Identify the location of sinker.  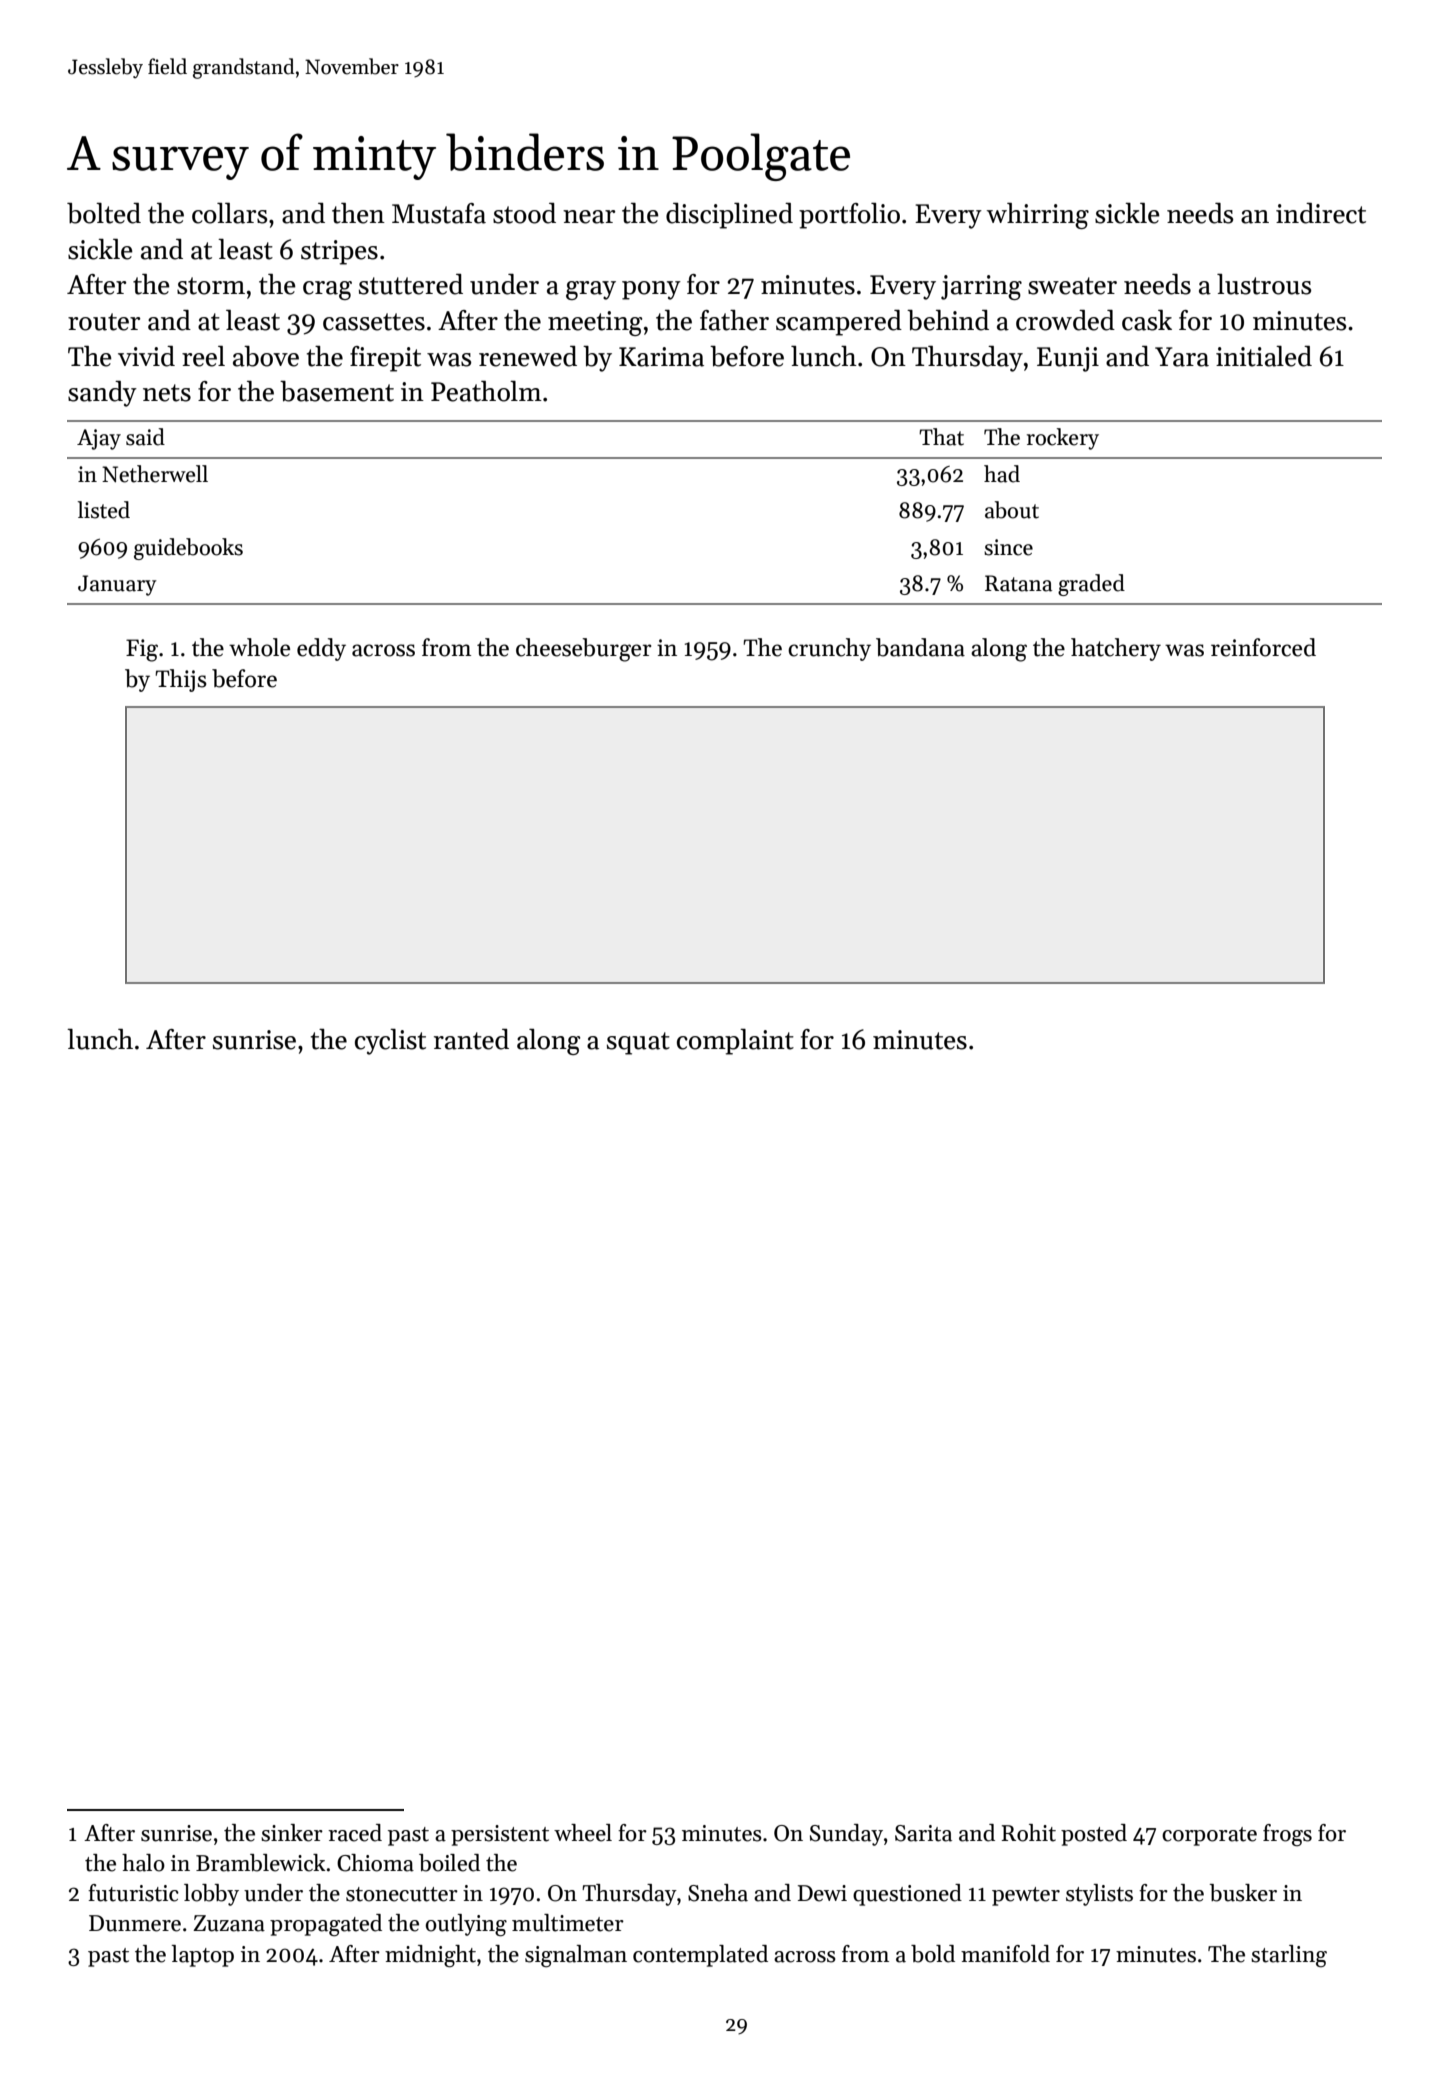
(292, 1833).
